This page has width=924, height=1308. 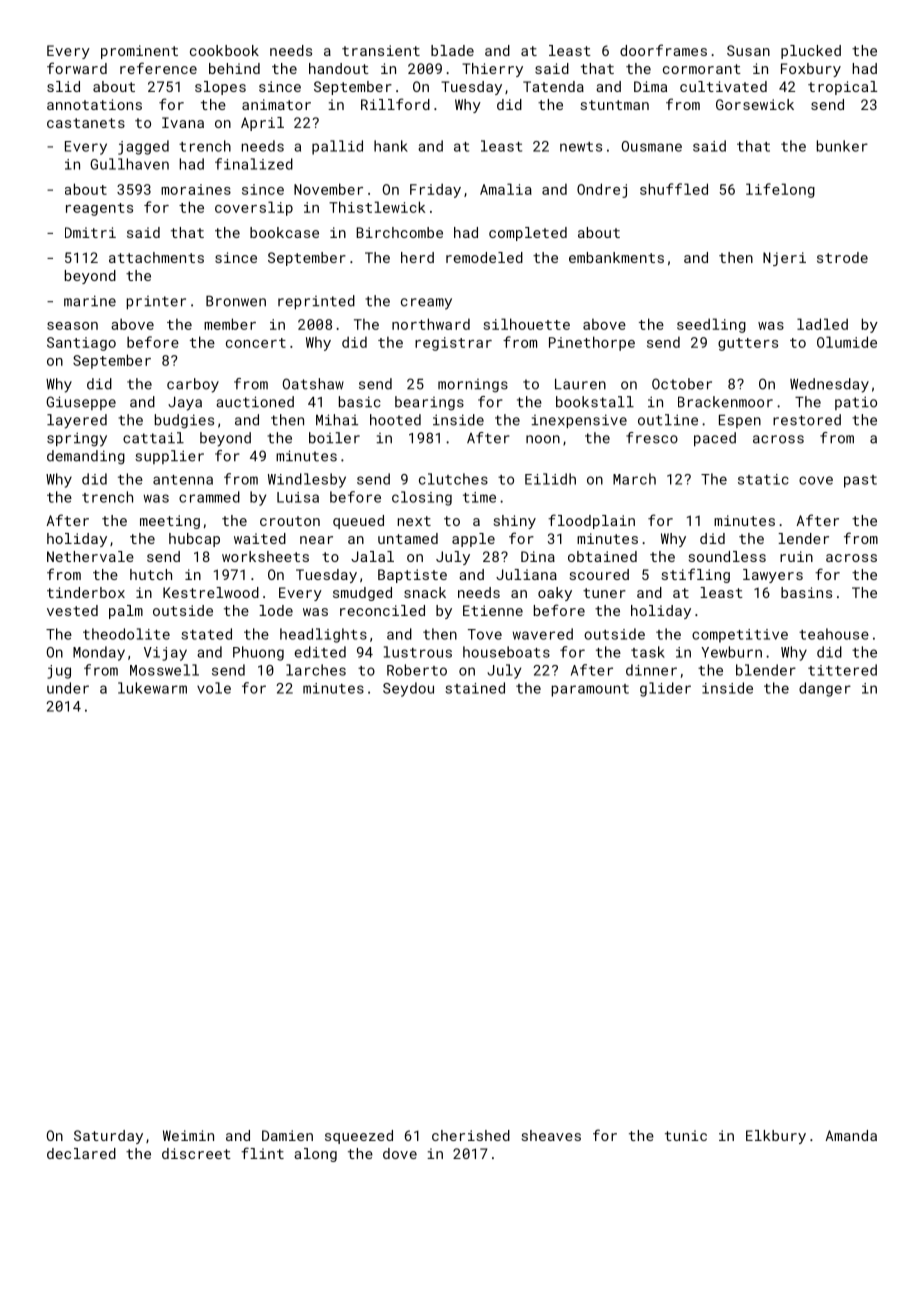 I want to click on Amanda, so click(x=851, y=1135).
